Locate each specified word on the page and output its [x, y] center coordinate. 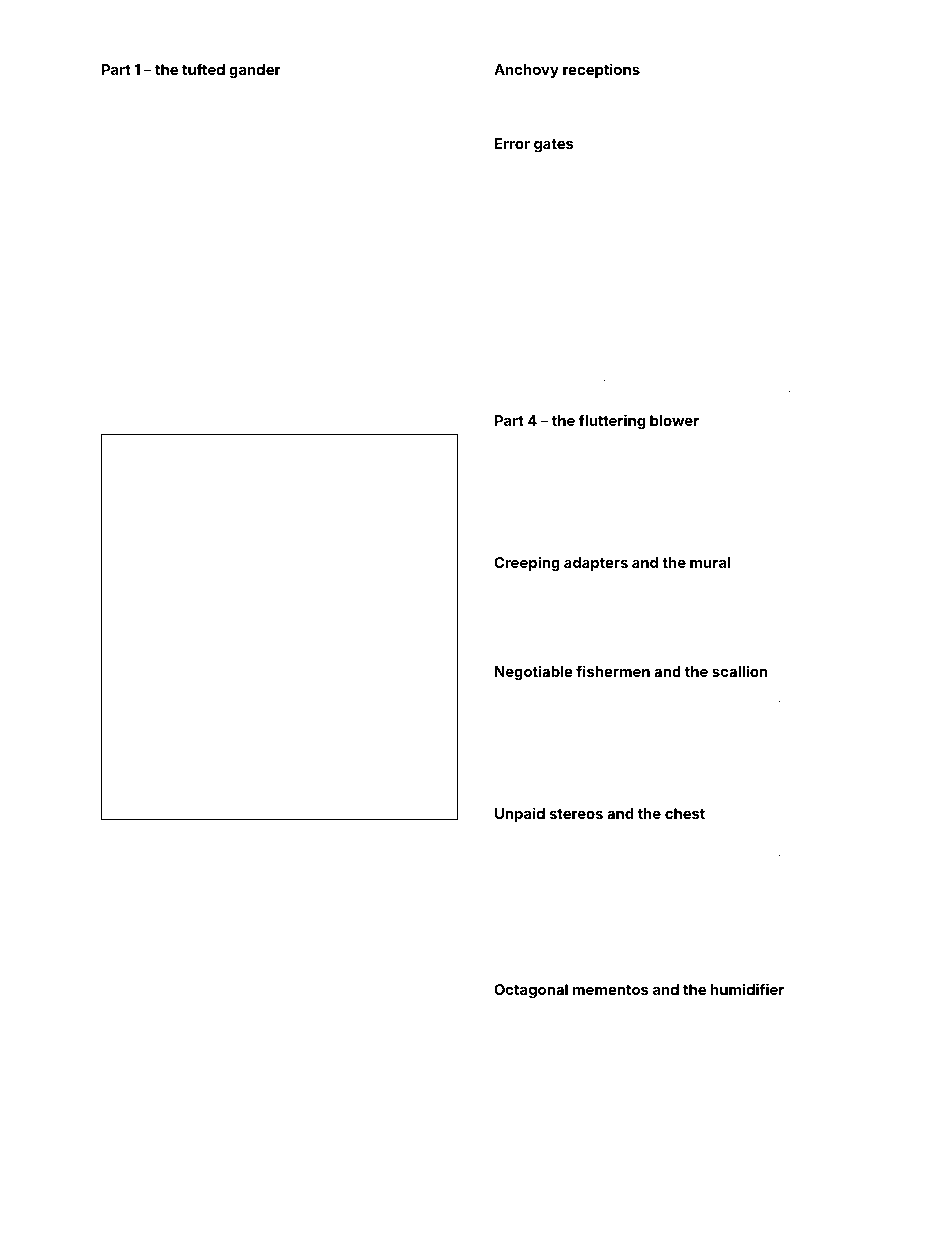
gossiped [643, 692]
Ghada [509, 701]
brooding [222, 381]
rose [816, 347]
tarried [221, 1153]
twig [110, 113]
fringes [802, 176]
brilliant [402, 1153]
